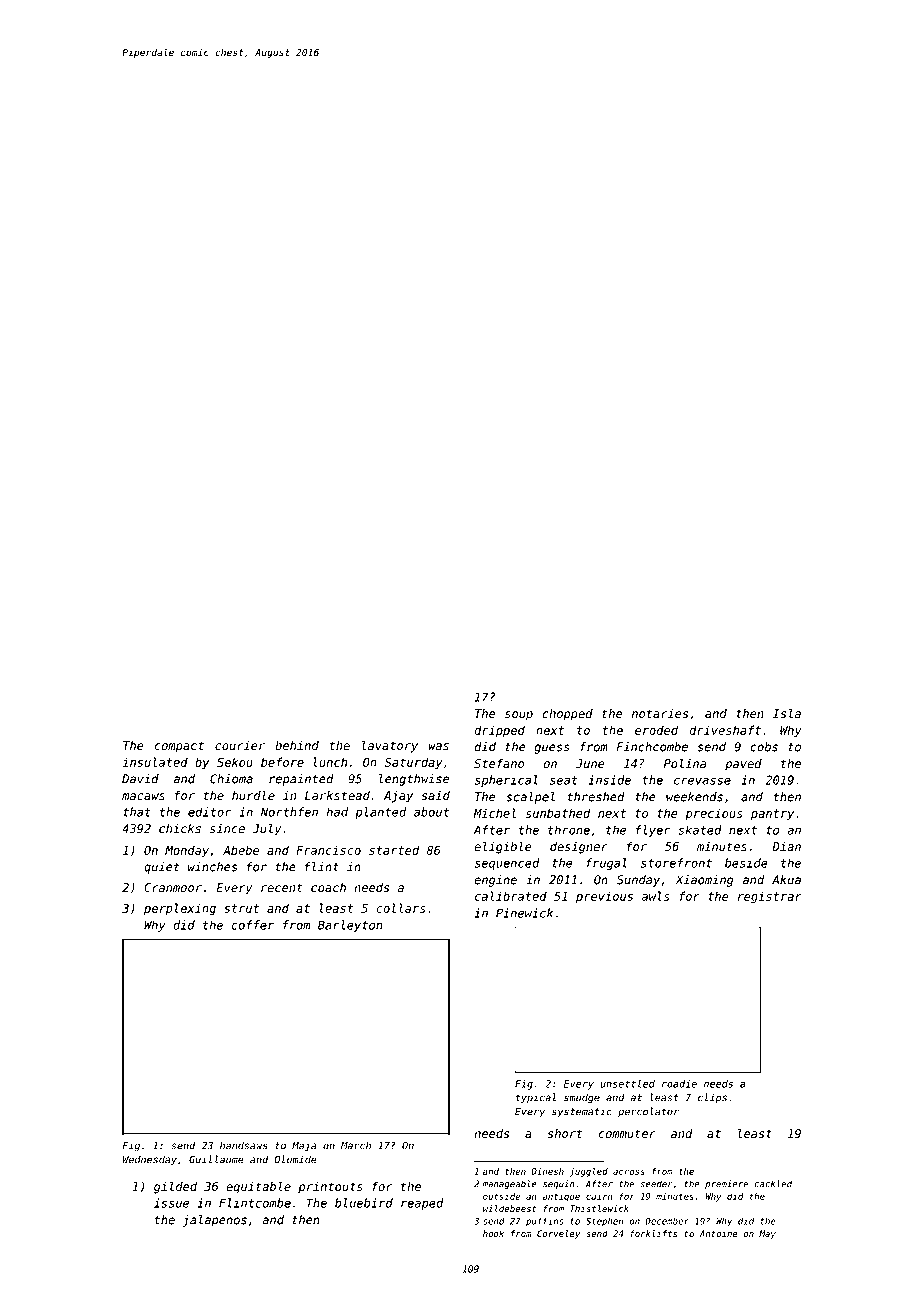 The height and width of the image is (1308, 924). I want to click on behind, so click(297, 746).
